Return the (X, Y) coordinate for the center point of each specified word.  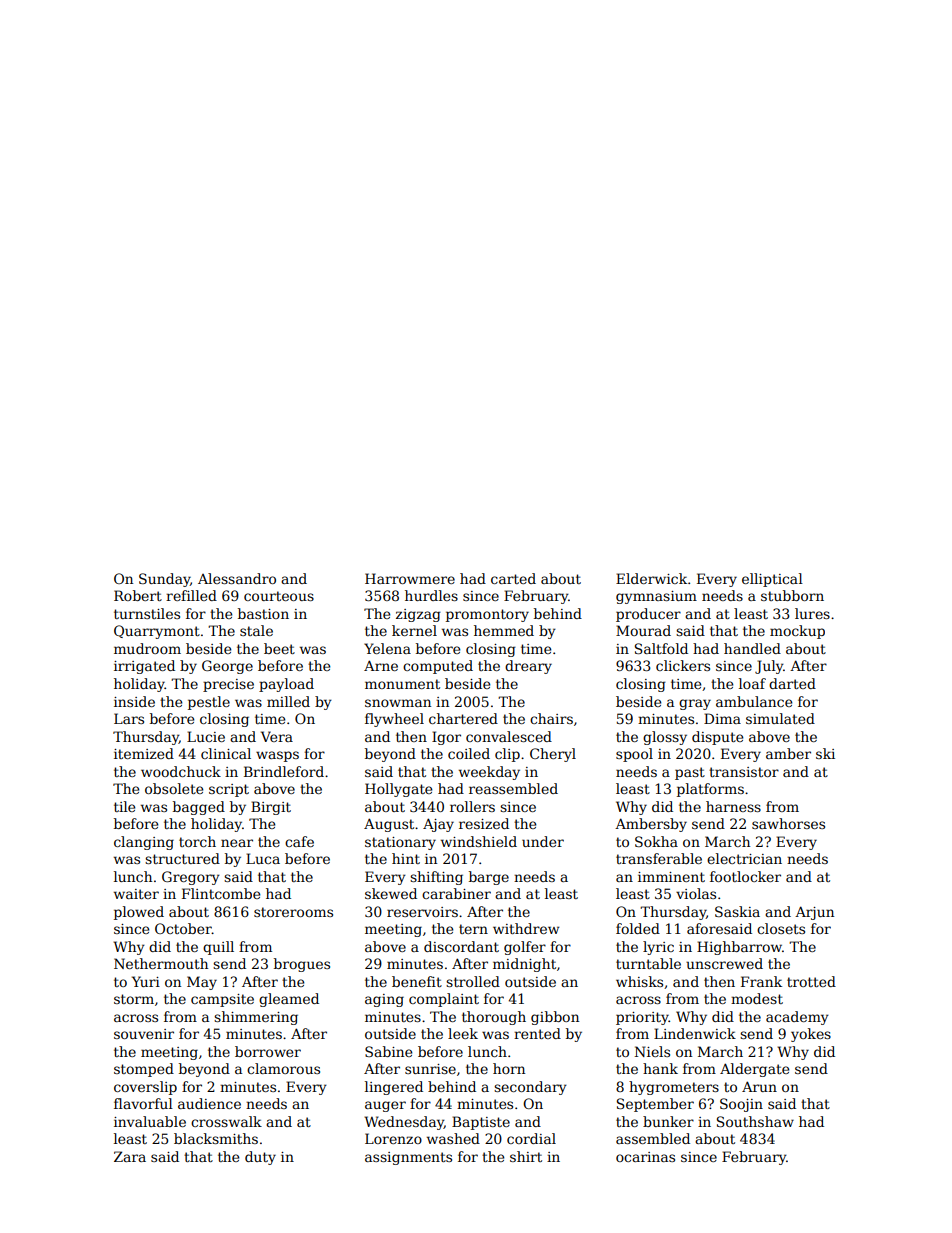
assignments (408, 1158)
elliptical (772, 580)
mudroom (147, 648)
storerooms (293, 912)
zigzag (418, 615)
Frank (761, 981)
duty (260, 1158)
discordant (461, 946)
